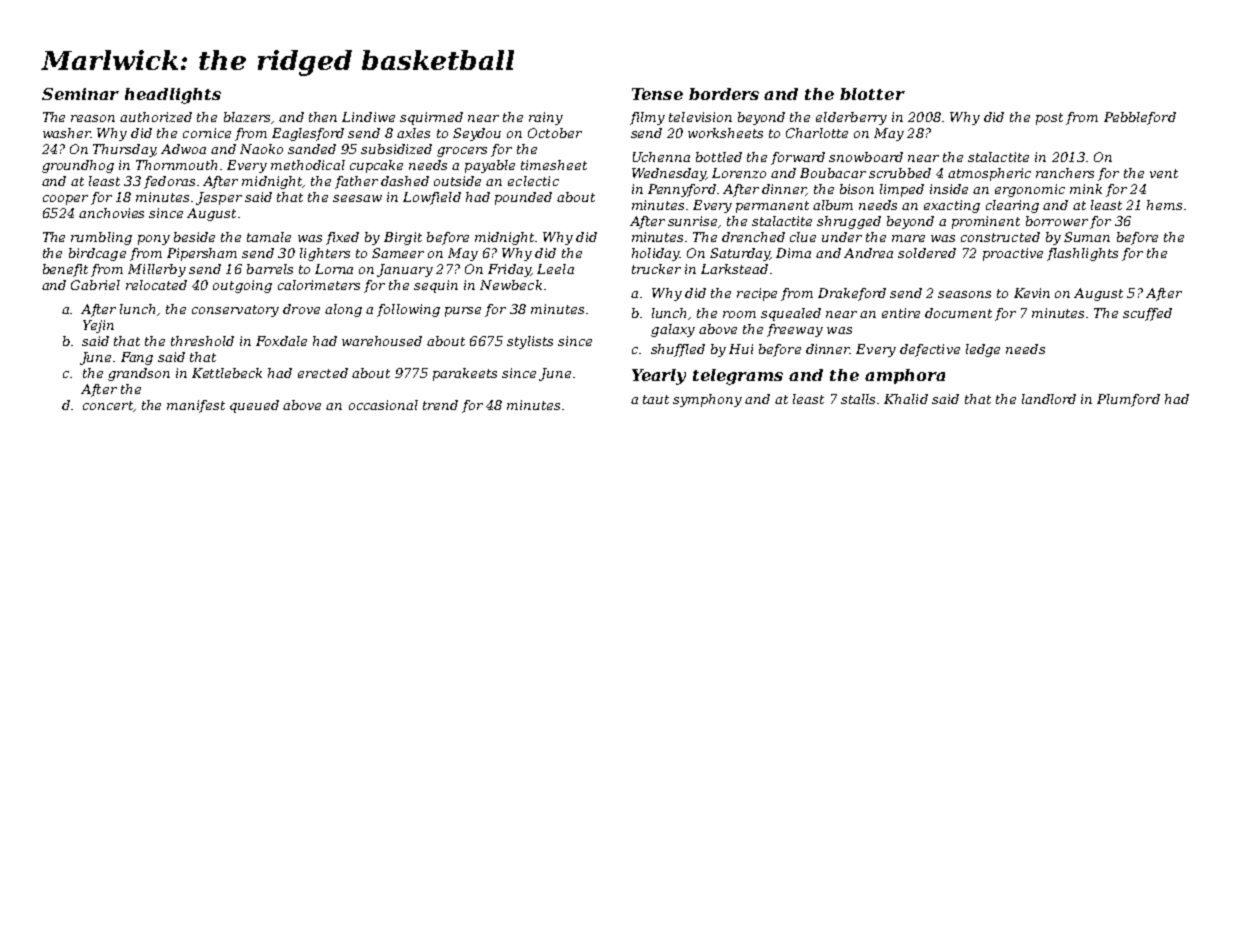 This image has width=1233, height=952. What do you see at coordinates (196, 406) in the image?
I see `manifest` at bounding box center [196, 406].
